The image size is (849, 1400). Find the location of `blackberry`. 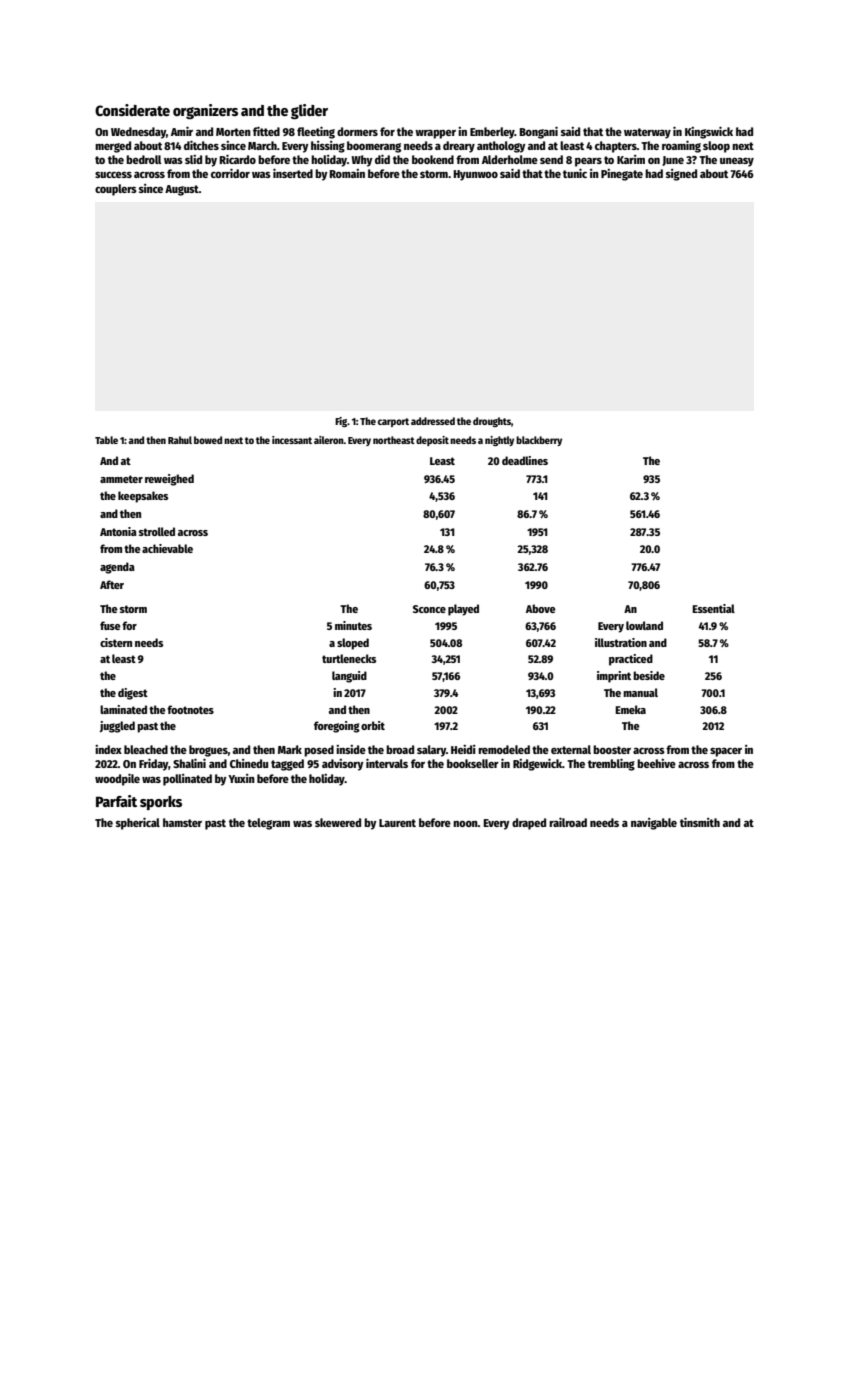

blackberry is located at coordinates (539, 441).
